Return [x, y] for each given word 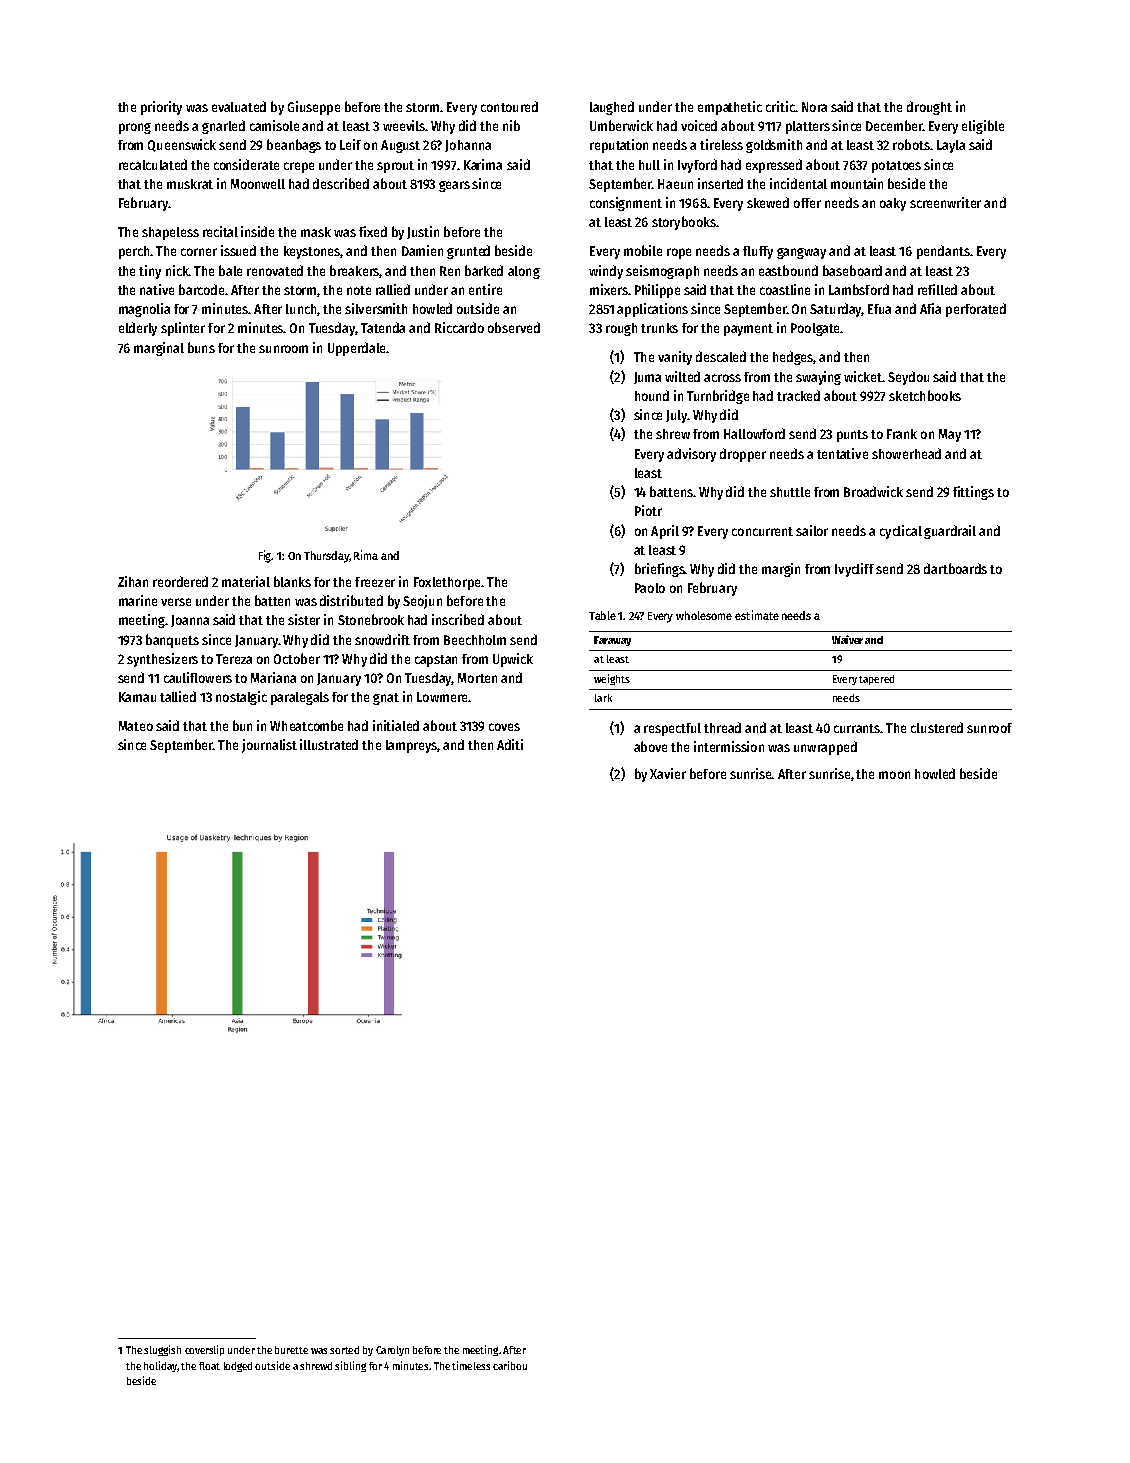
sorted [344, 1350]
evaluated [239, 106]
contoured [509, 106]
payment [748, 330]
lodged [238, 1367]
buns [201, 347]
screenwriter [945, 202]
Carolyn [392, 1351]
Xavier [668, 773]
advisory [691, 455]
